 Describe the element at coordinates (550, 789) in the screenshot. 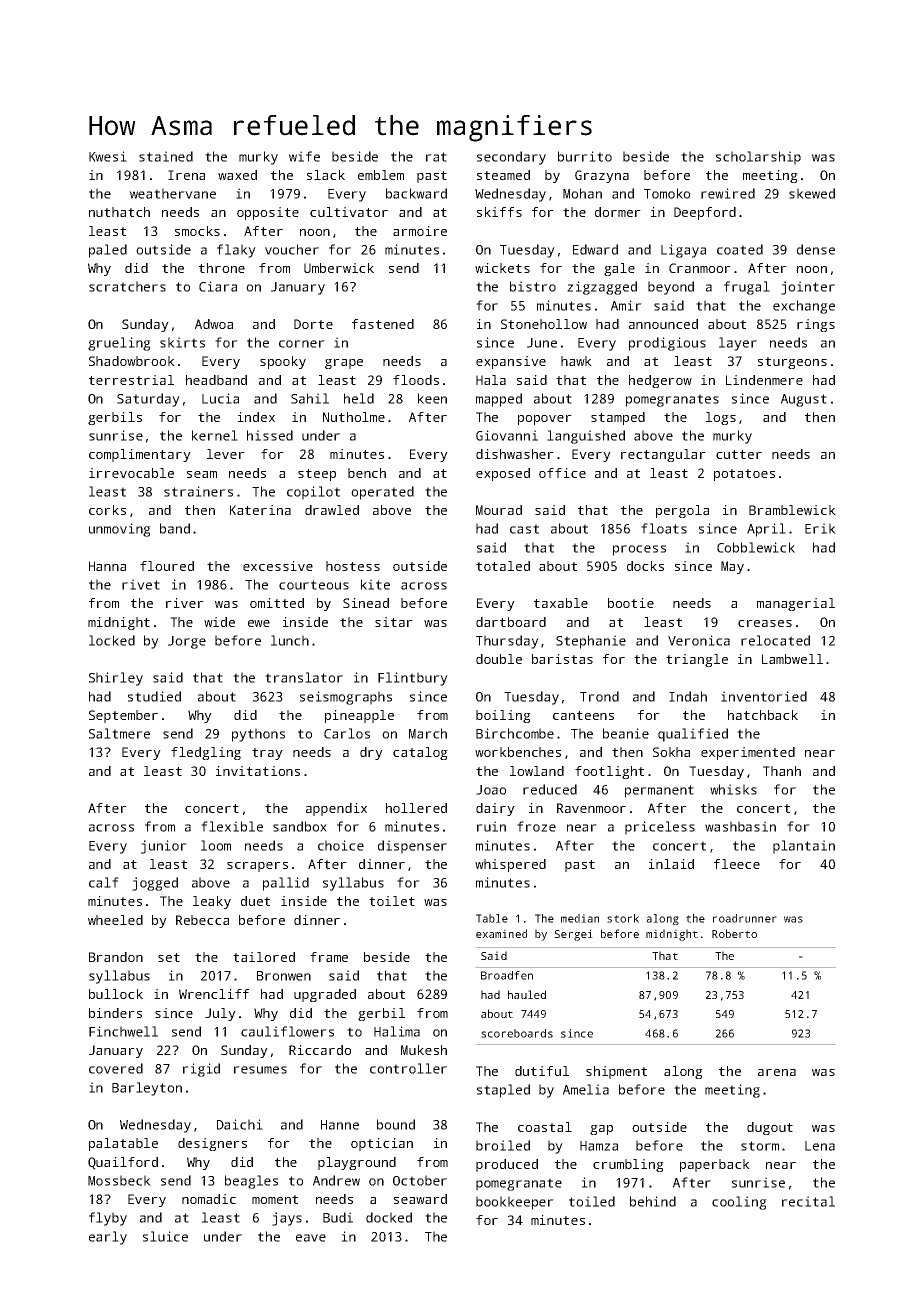

I see `reduced` at that location.
